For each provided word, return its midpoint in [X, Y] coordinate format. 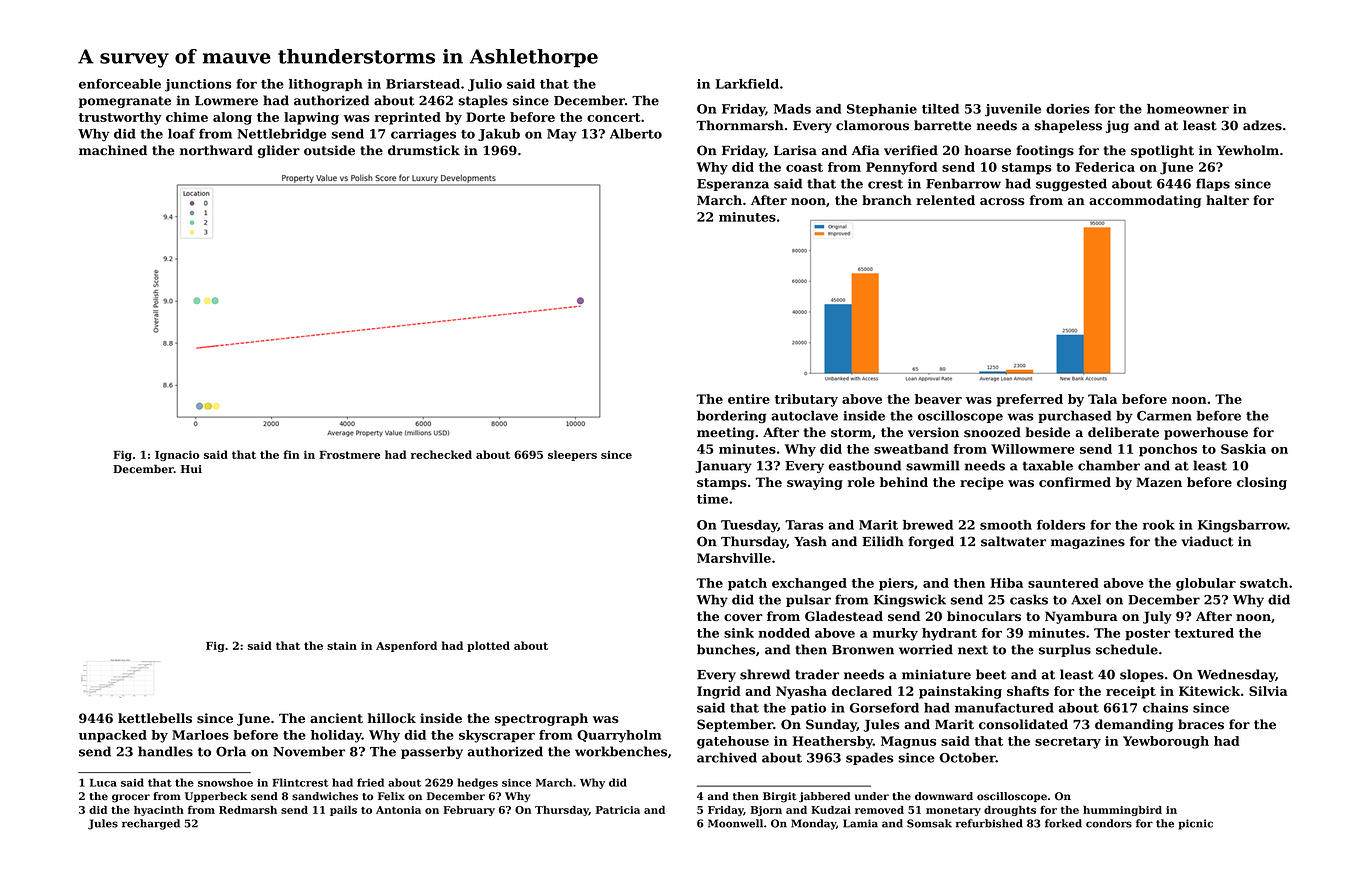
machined [113, 150]
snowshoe [225, 782]
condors [1109, 823]
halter [1227, 200]
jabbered [824, 797]
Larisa [795, 150]
